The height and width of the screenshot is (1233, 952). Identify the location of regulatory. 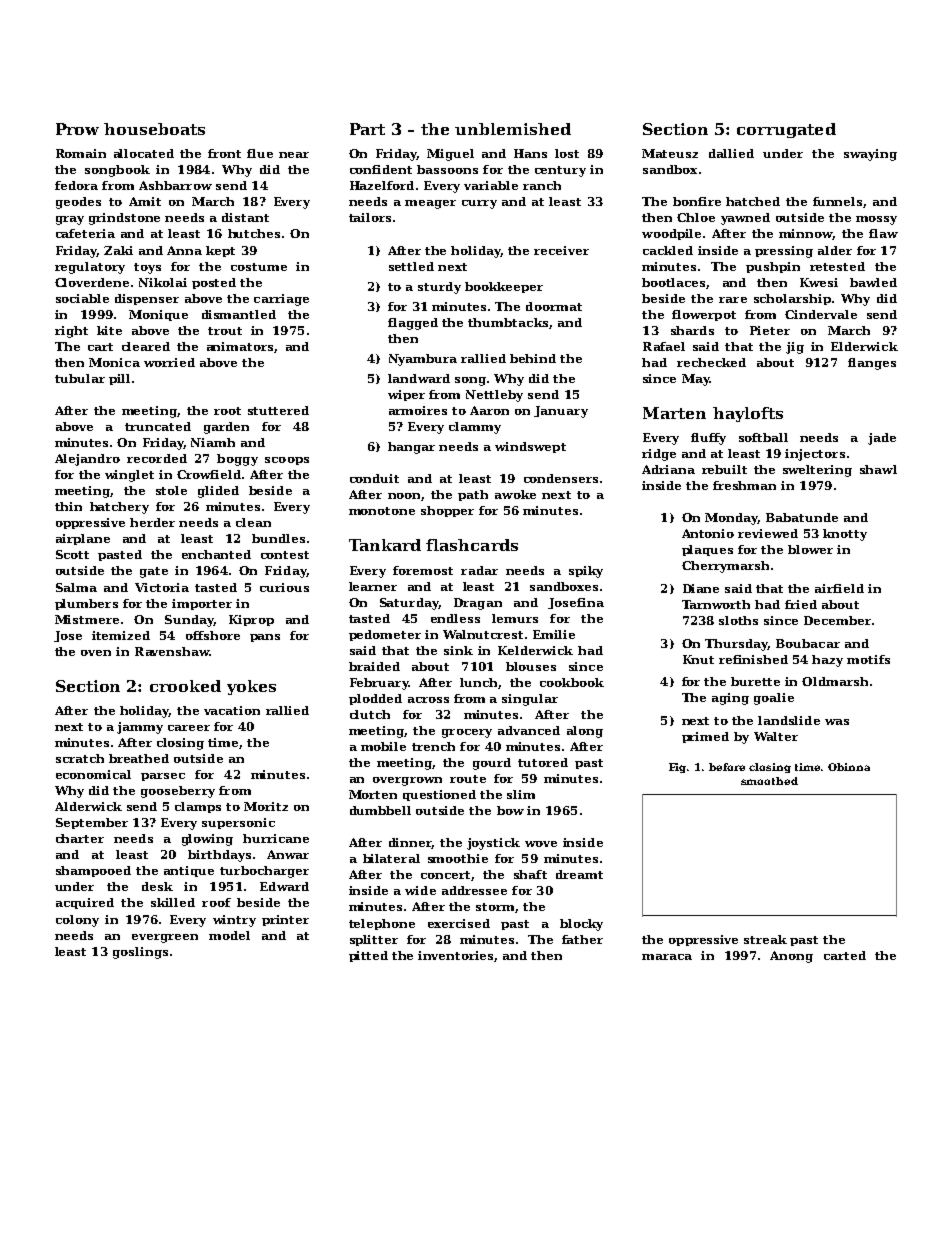
(90, 268).
